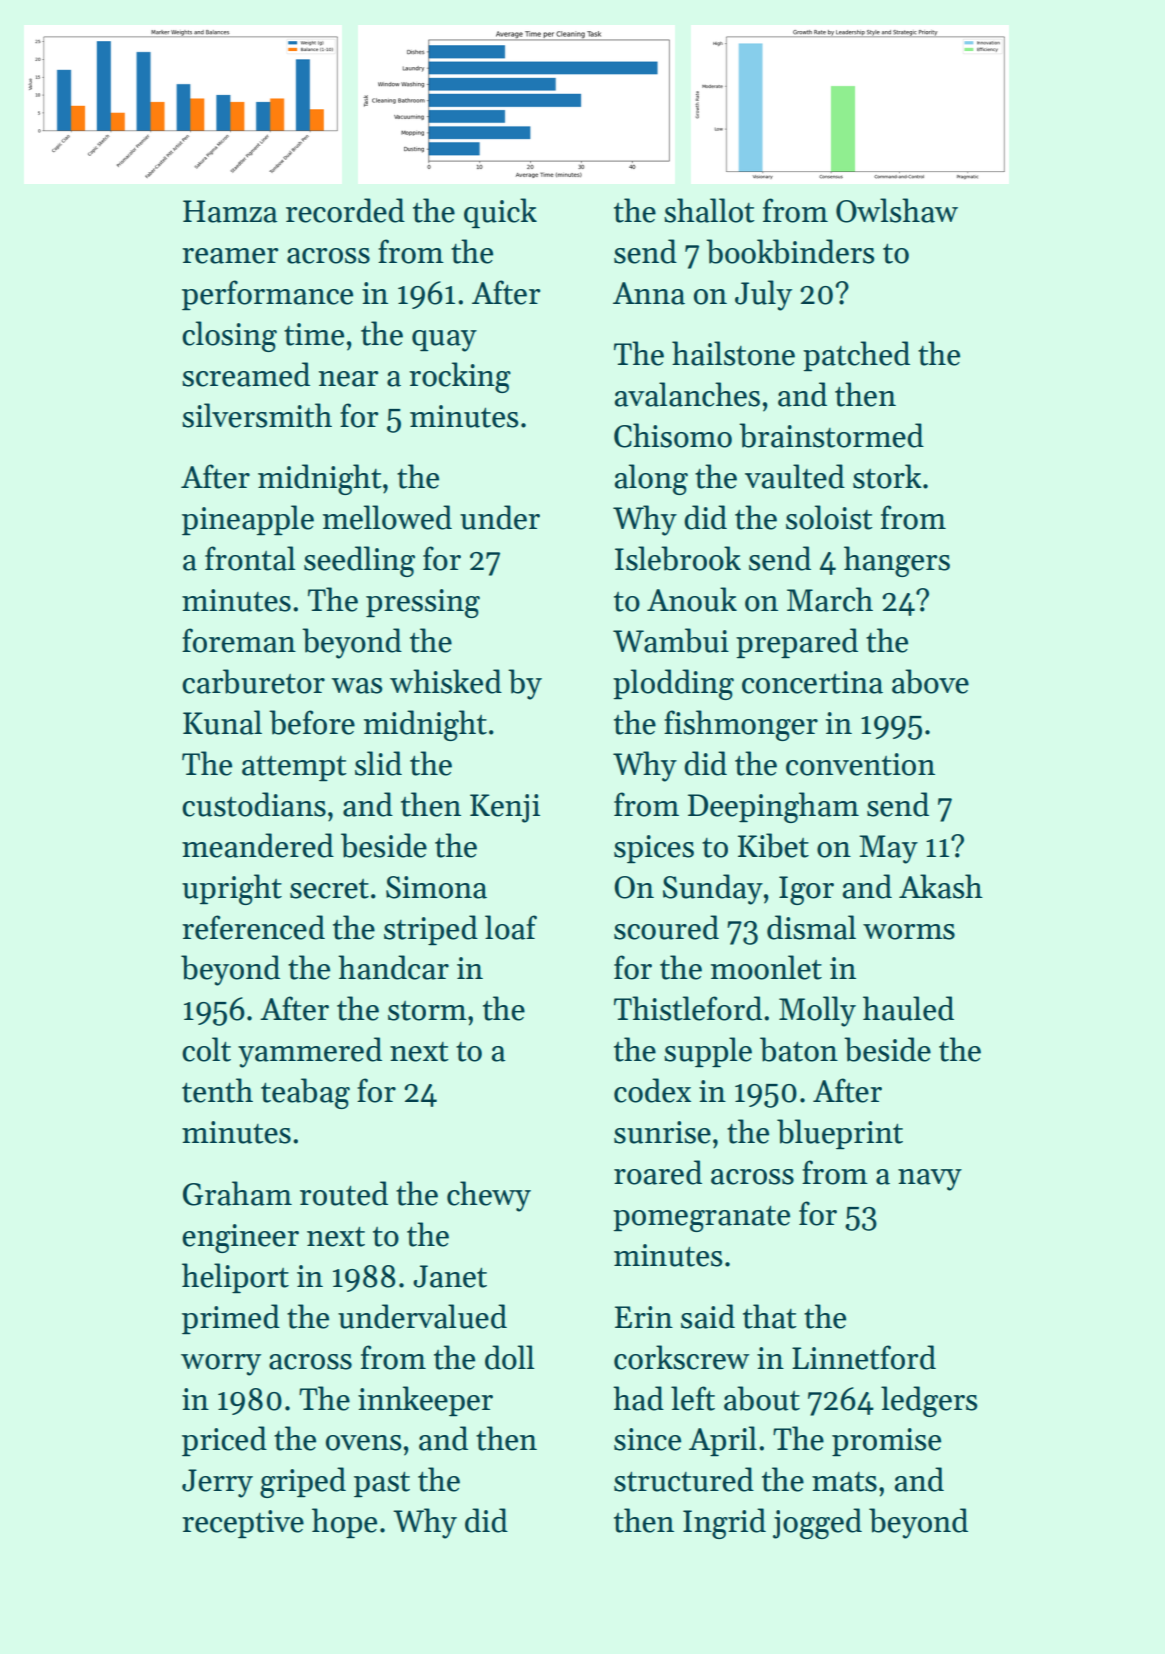 Image resolution: width=1165 pixels, height=1654 pixels. Describe the element at coordinates (687, 394) in the document. I see `avalanches` at that location.
